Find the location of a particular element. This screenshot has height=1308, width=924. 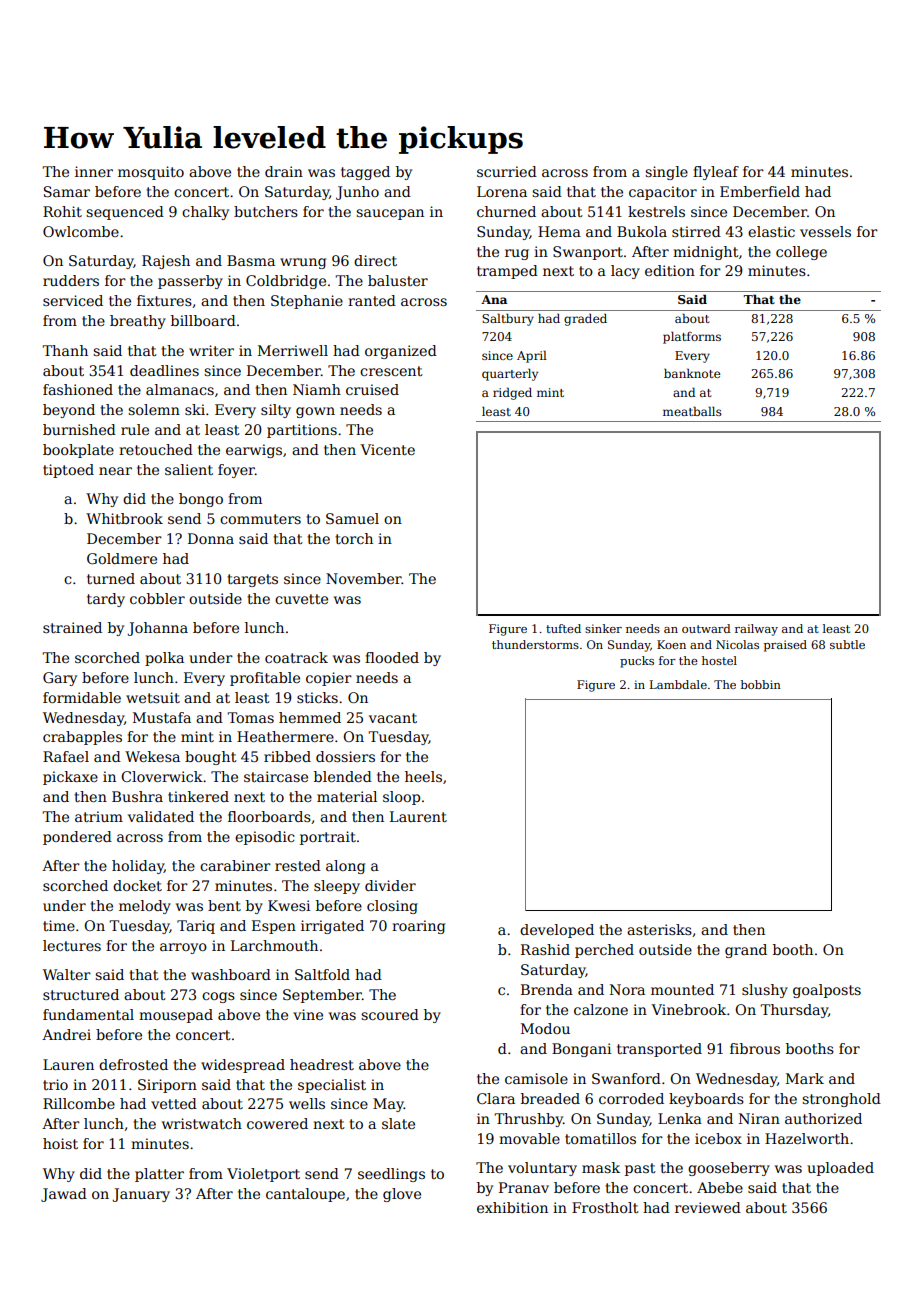

January is located at coordinates (141, 1195).
